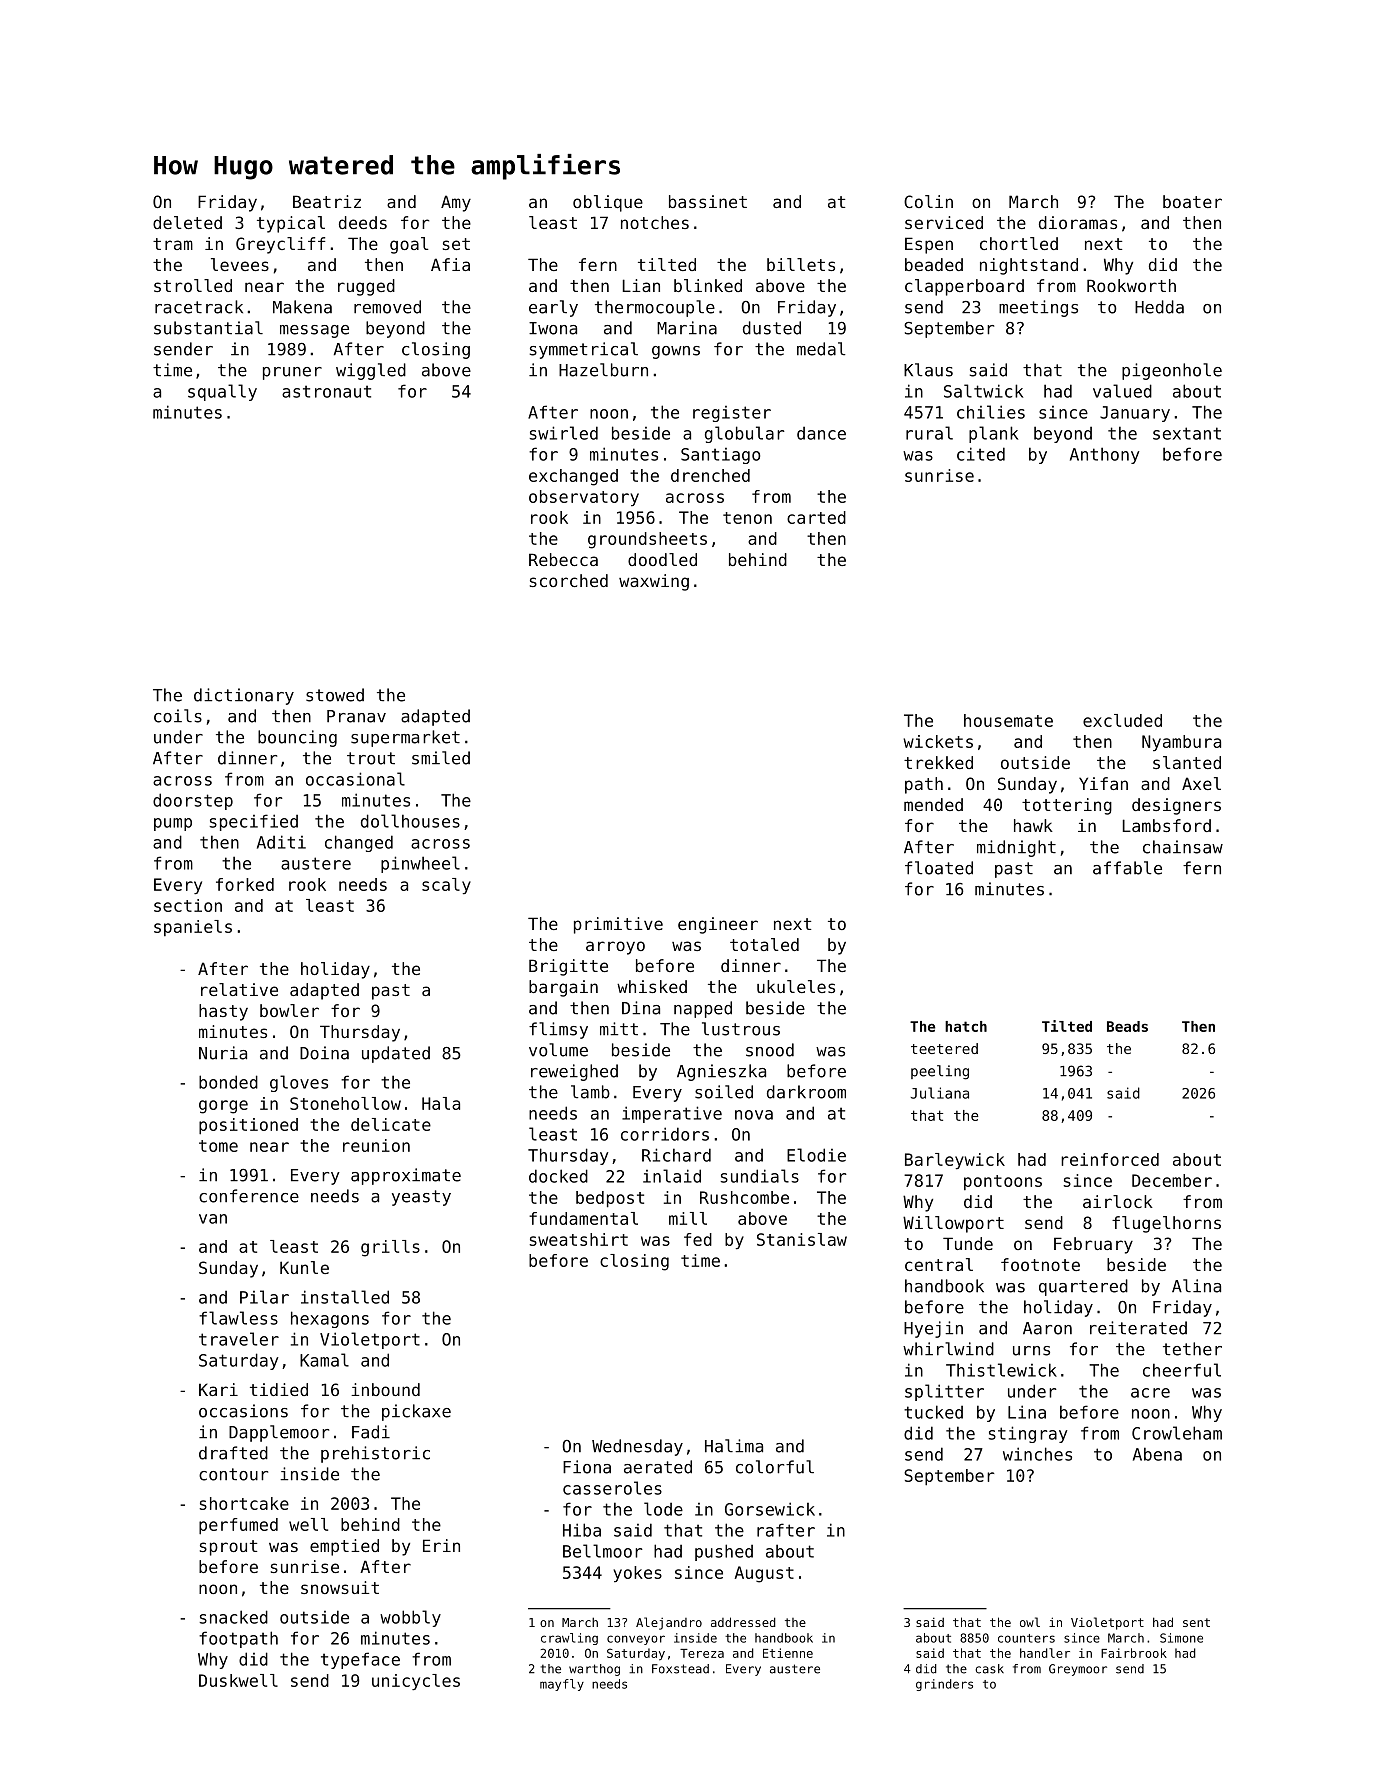  What do you see at coordinates (360, 1660) in the document?
I see `typeface` at bounding box center [360, 1660].
